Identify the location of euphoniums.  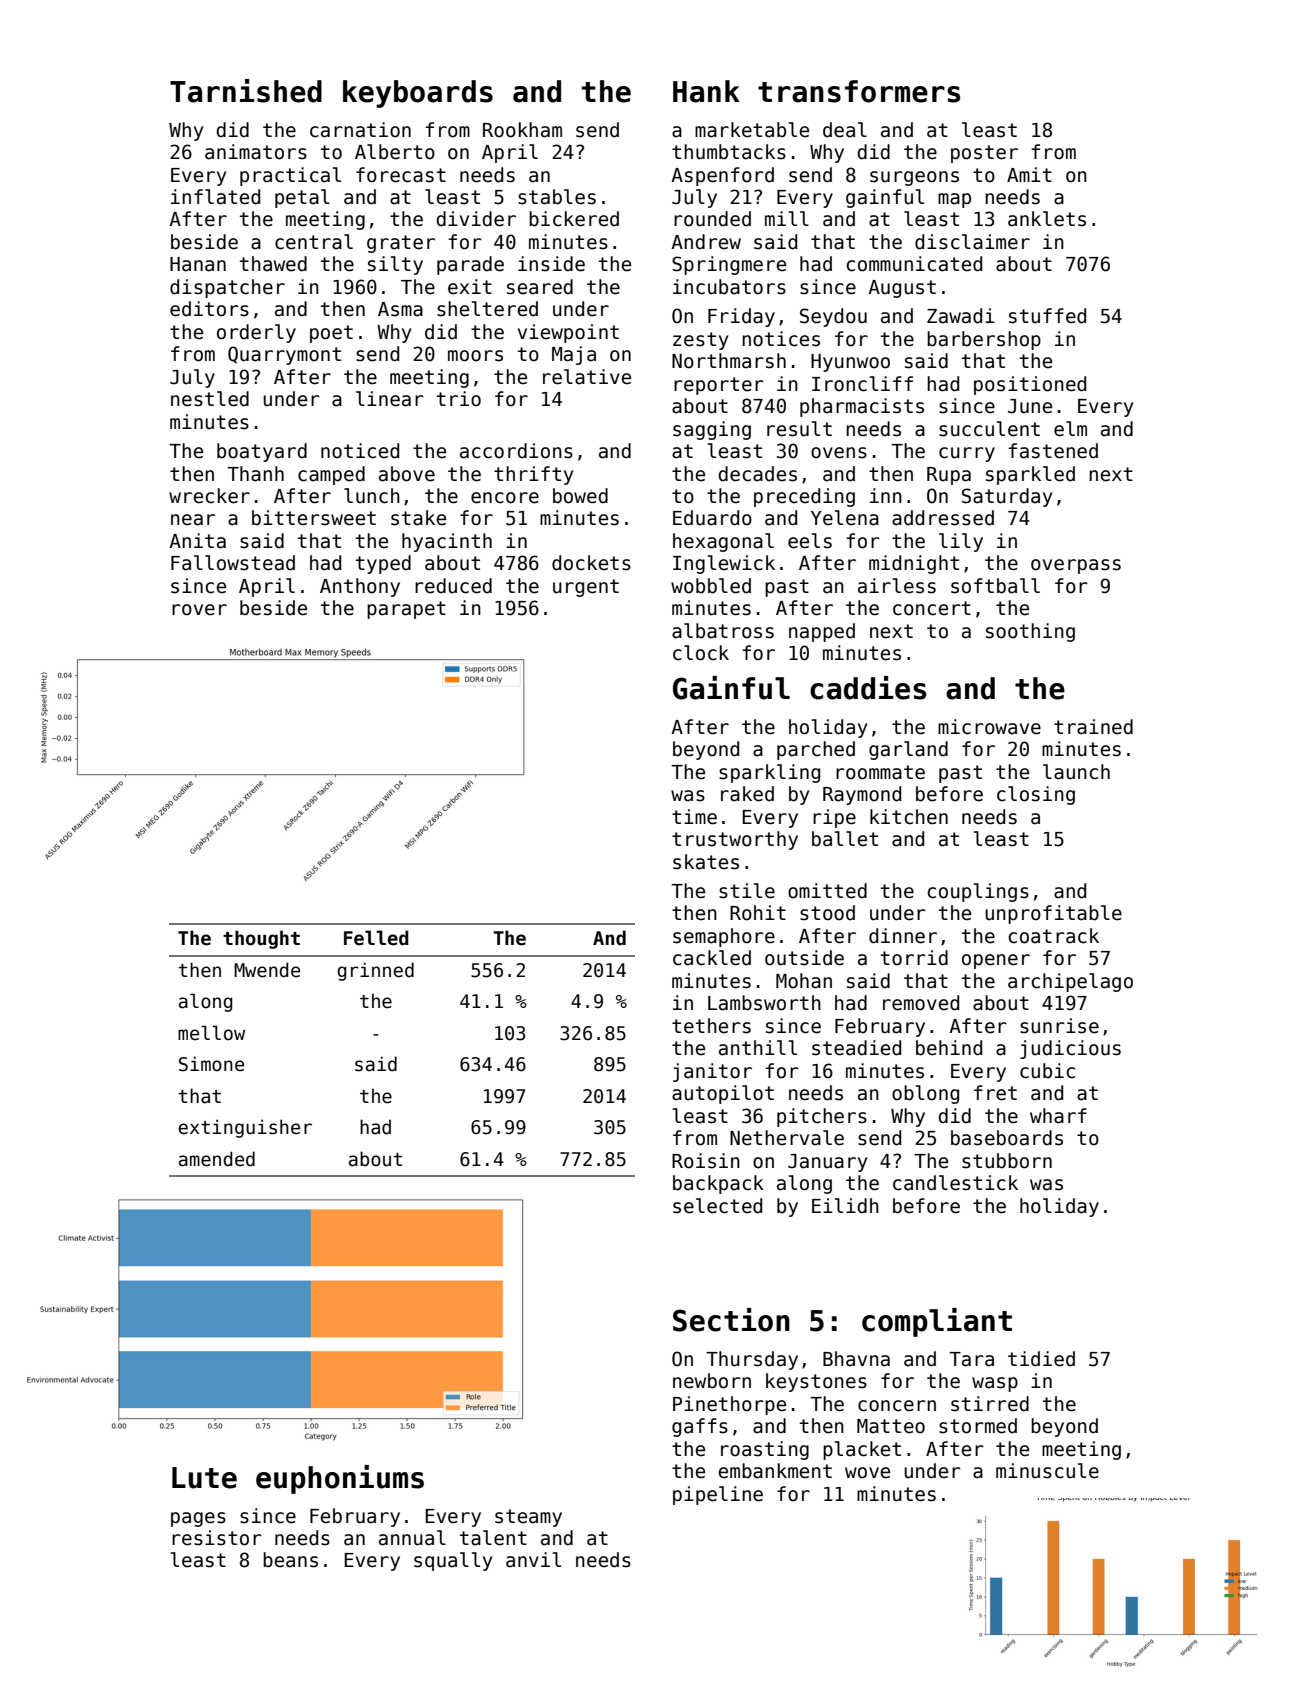
(340, 1479).
